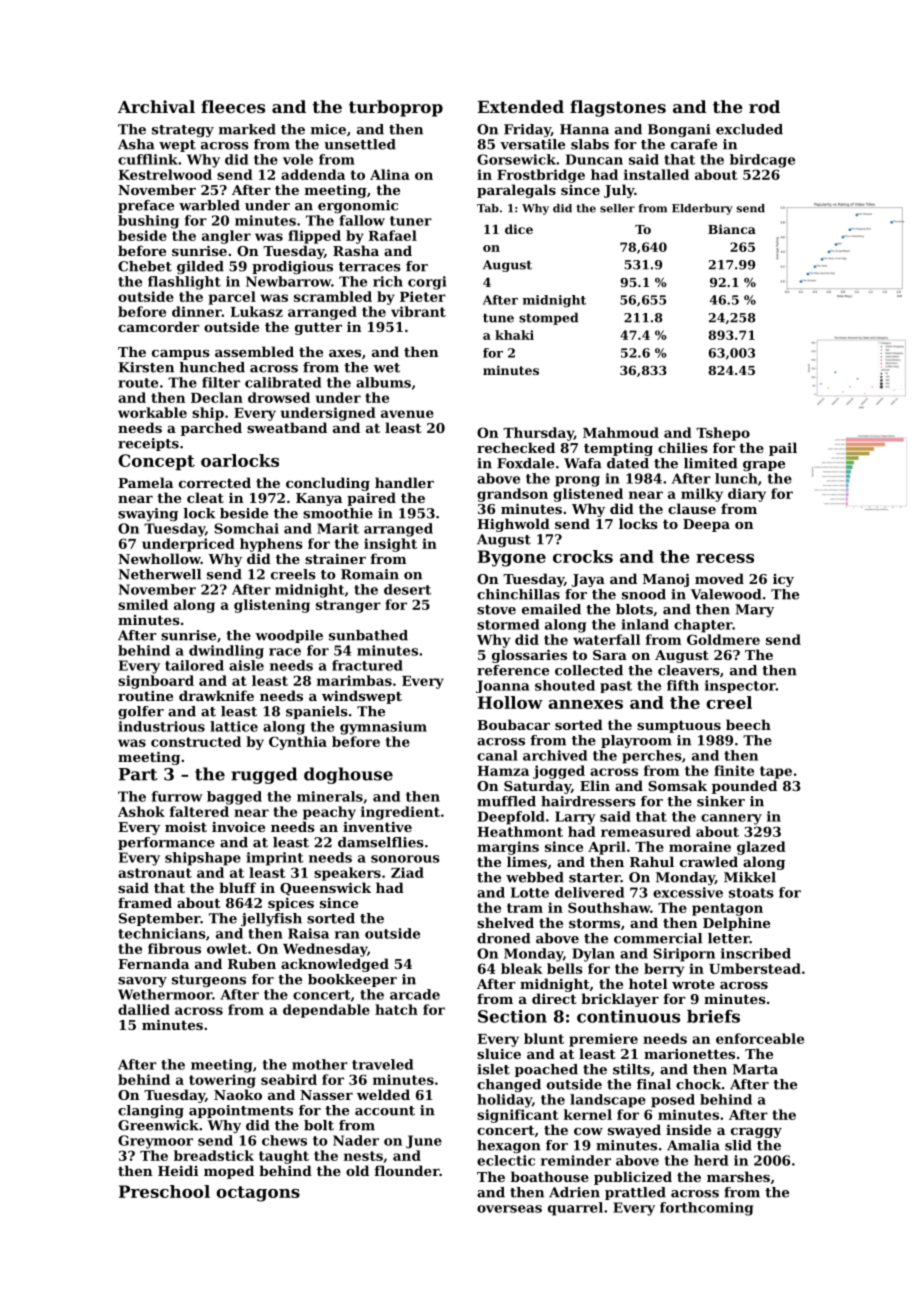 The image size is (924, 1308). I want to click on crocks, so click(583, 556).
